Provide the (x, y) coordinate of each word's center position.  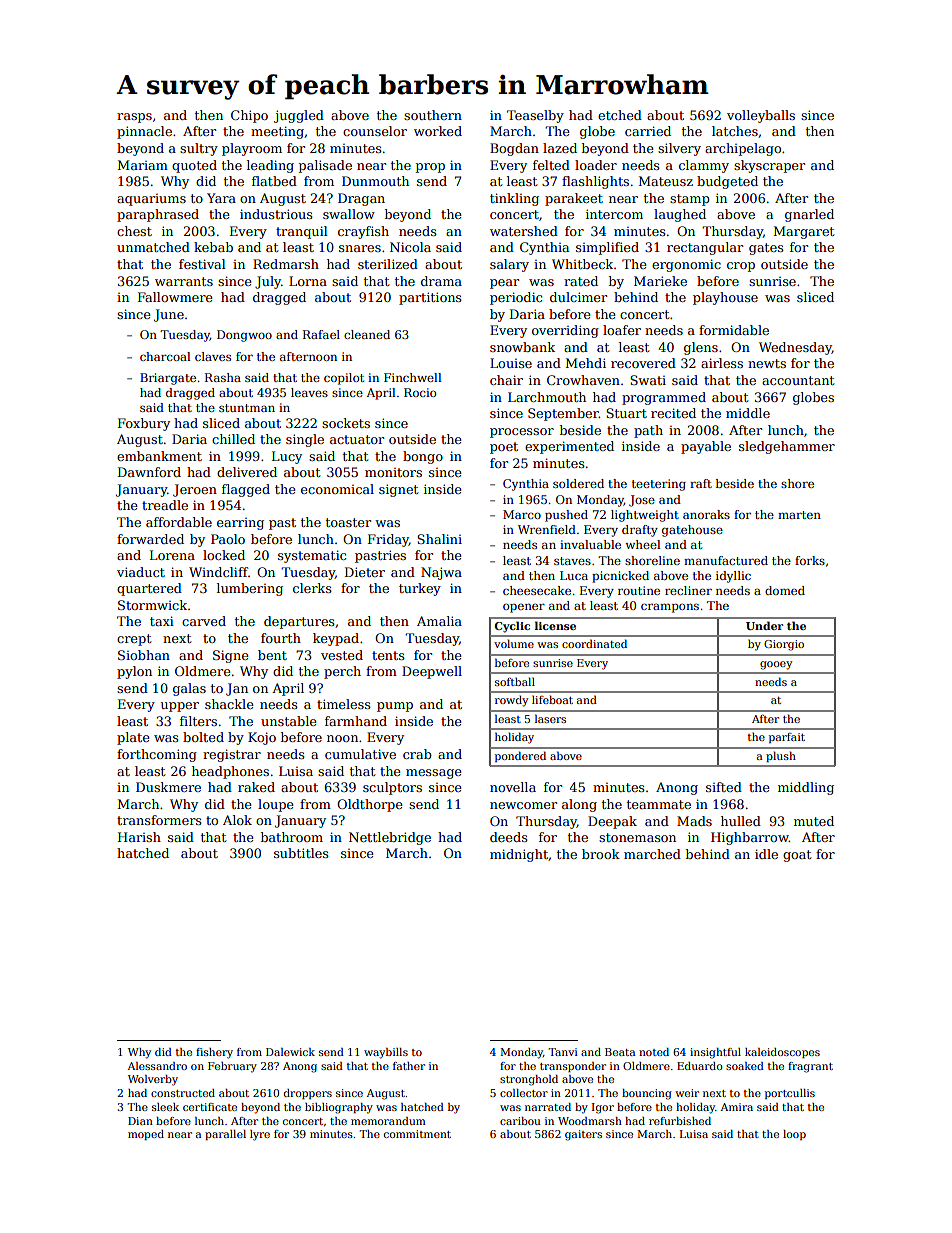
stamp (690, 200)
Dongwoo (244, 336)
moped (146, 1135)
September (563, 414)
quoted (194, 166)
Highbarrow (750, 838)
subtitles (301, 853)
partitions (430, 298)
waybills (386, 1053)
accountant (798, 380)
